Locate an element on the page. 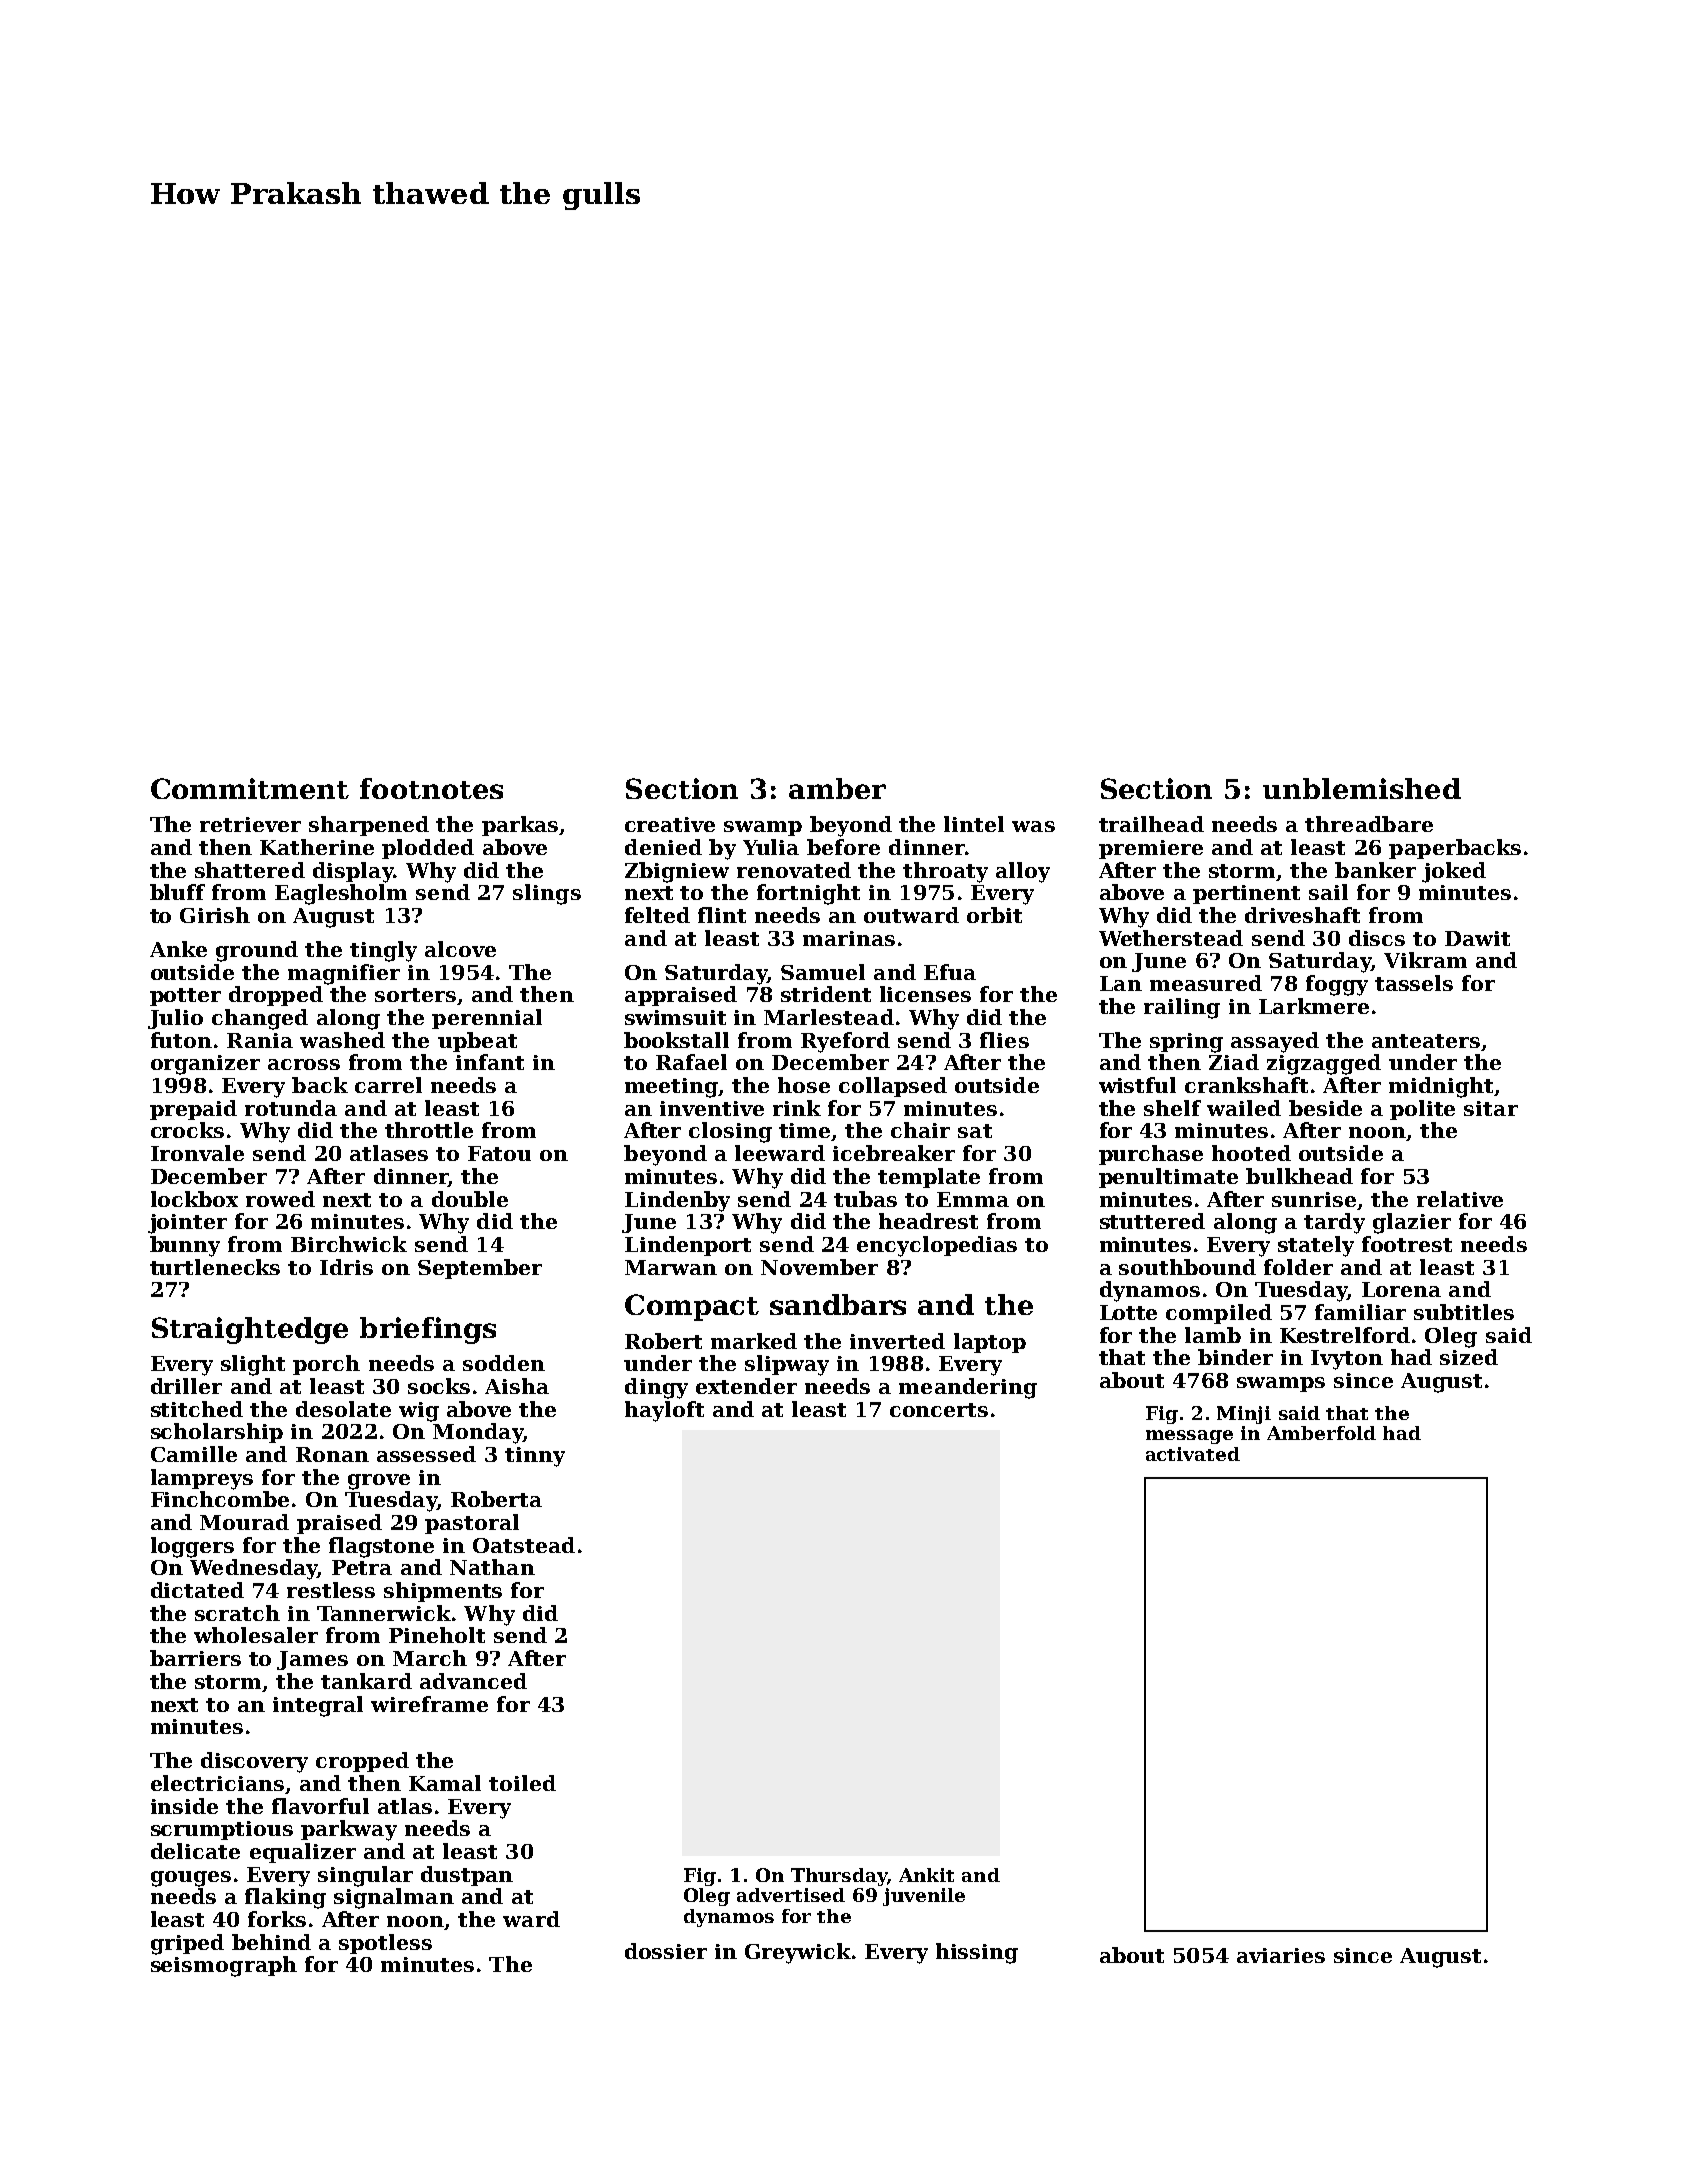 Image resolution: width=1683 pixels, height=2178 pixels. purchase is located at coordinates (1151, 1155).
